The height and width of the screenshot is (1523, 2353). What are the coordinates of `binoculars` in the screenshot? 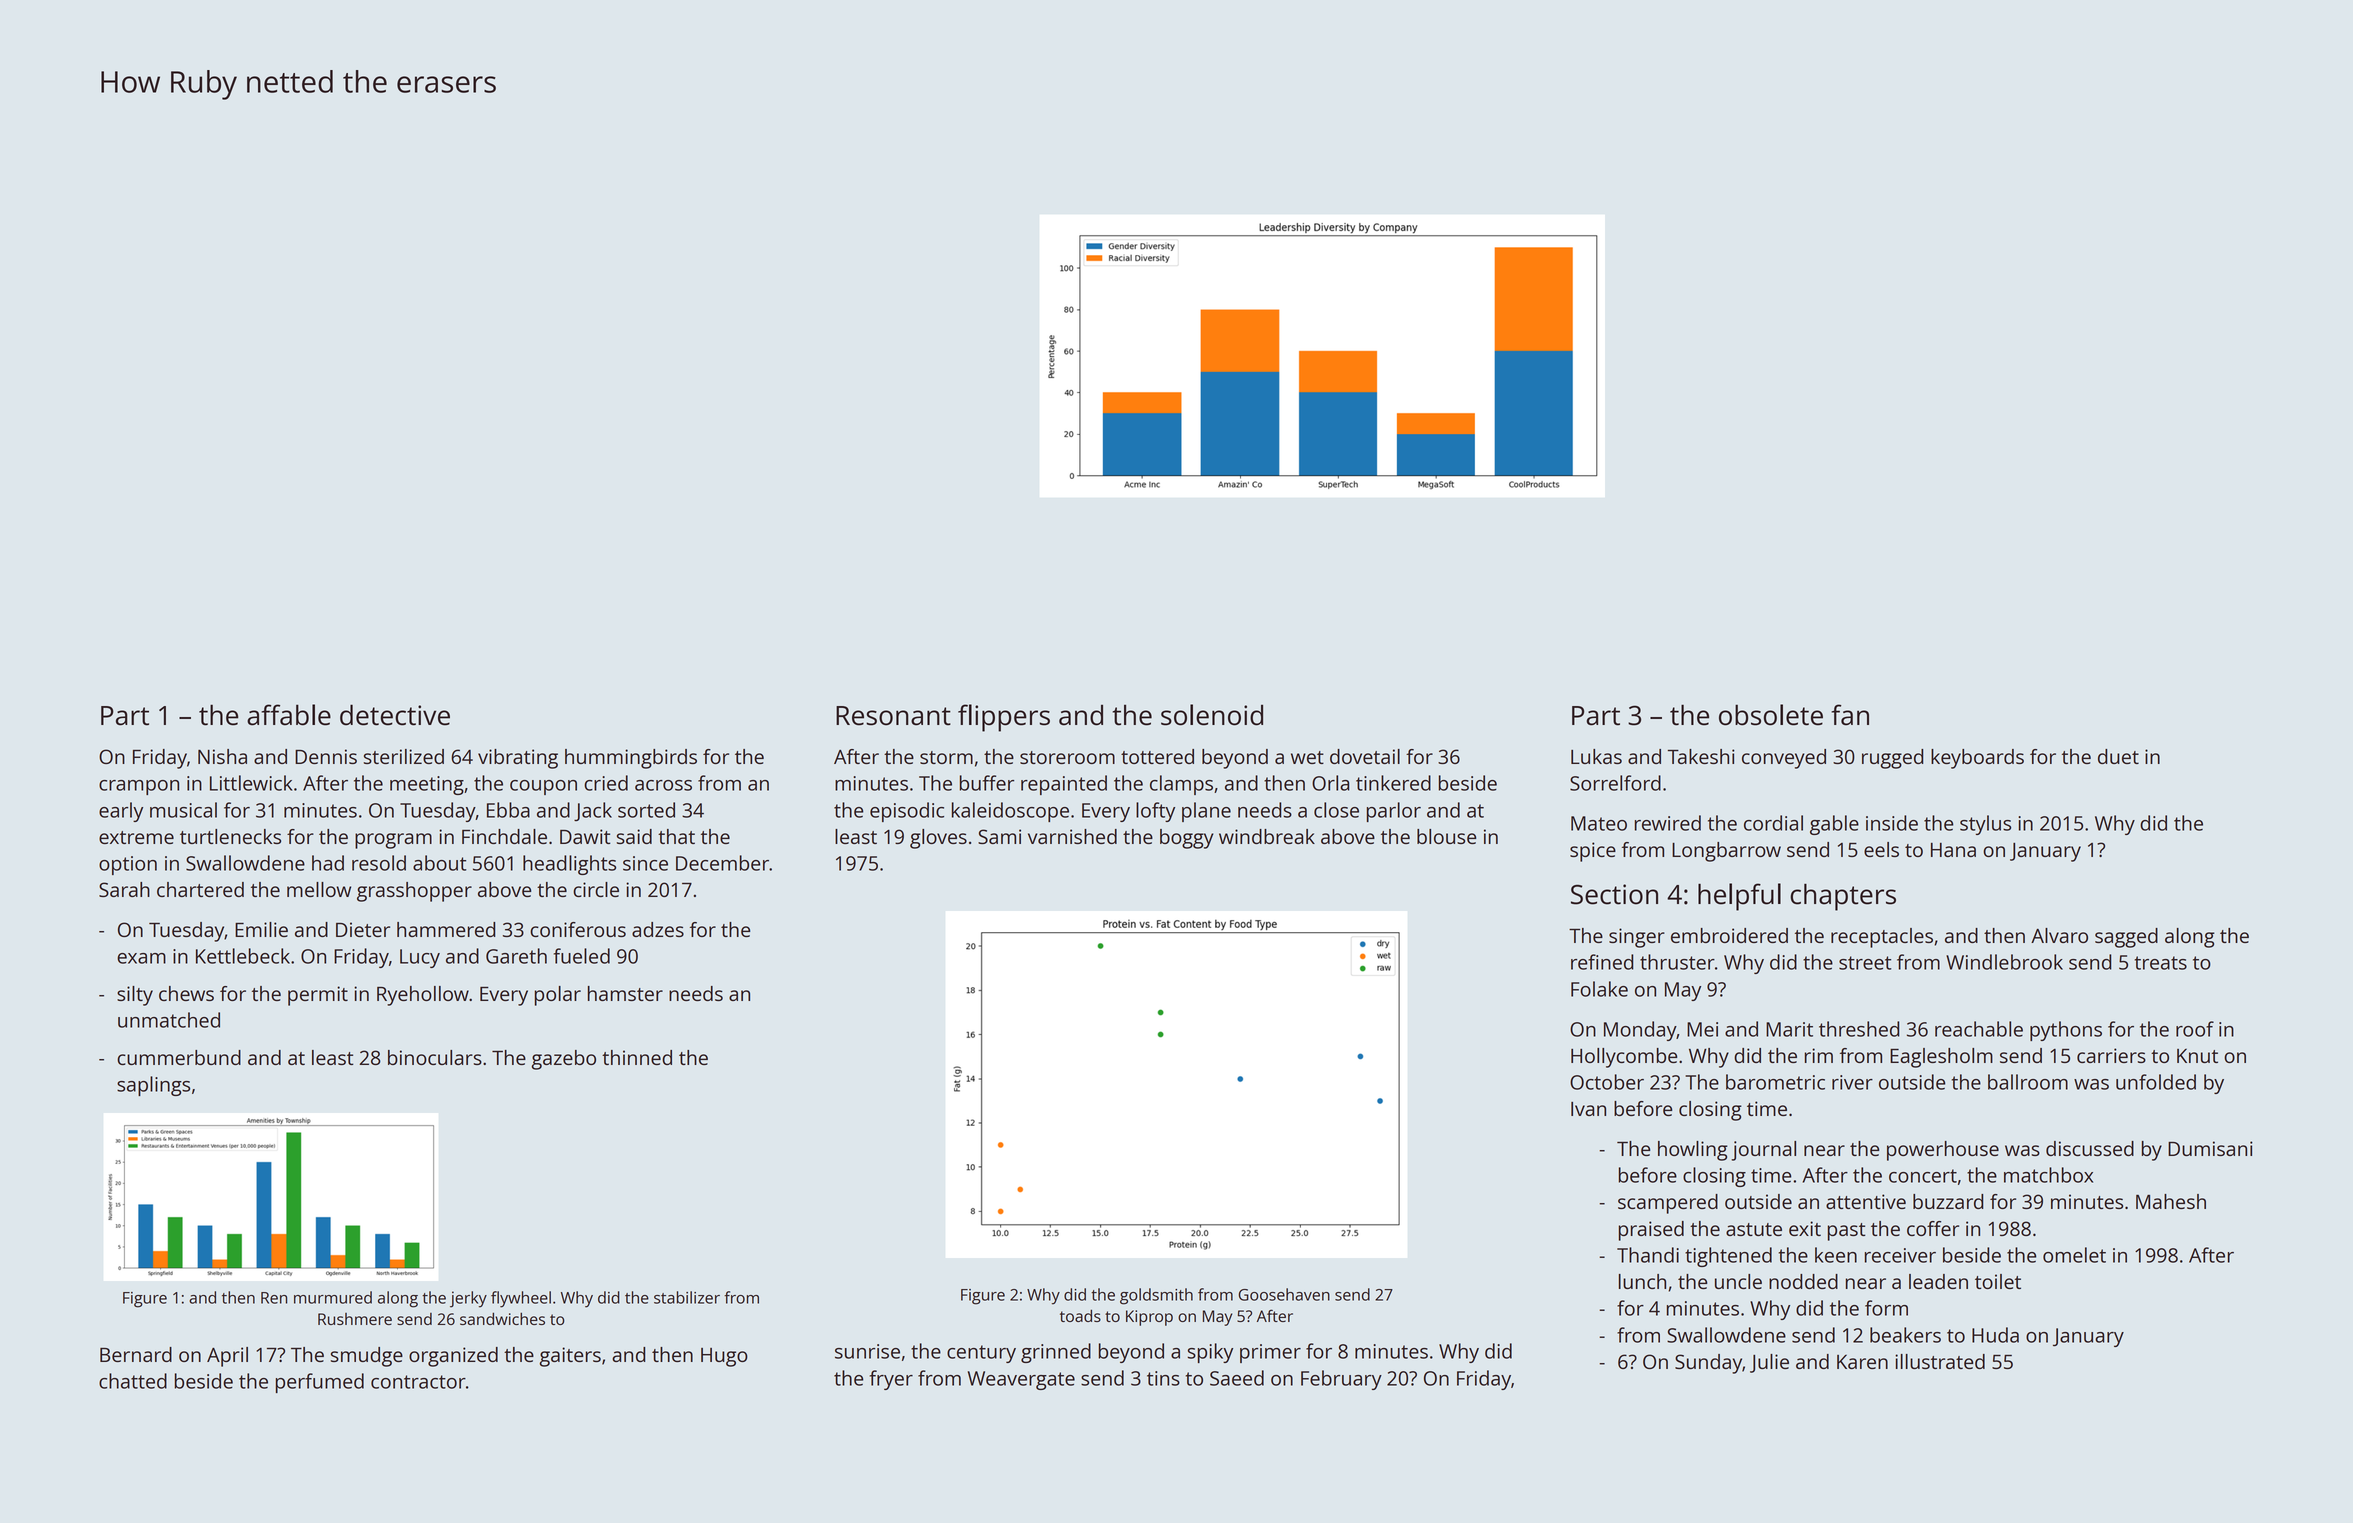 It's located at (435, 1057).
